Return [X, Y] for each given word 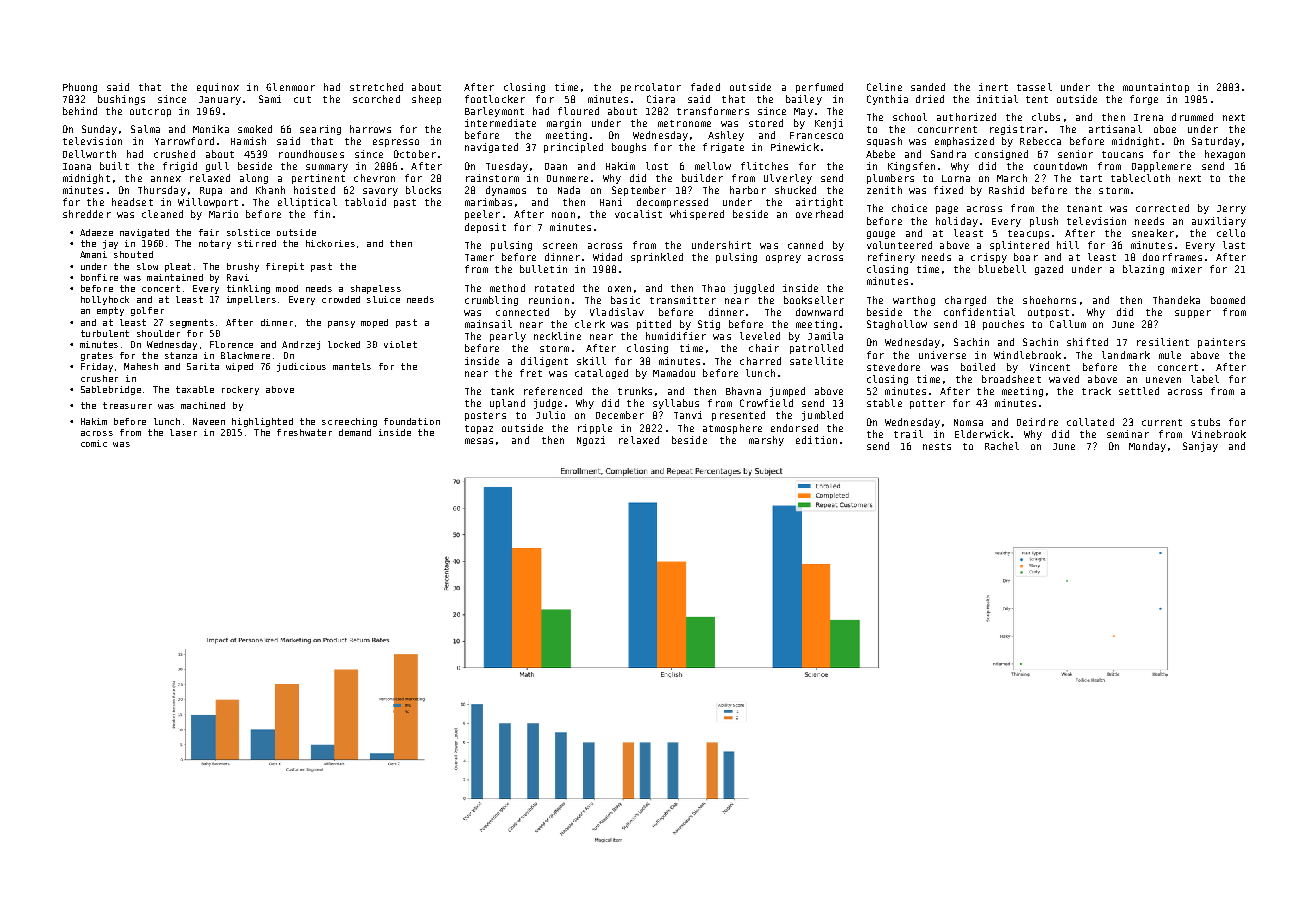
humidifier [676, 336]
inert [993, 87]
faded [705, 87]
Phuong [80, 88]
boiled [978, 367]
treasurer [127, 405]
